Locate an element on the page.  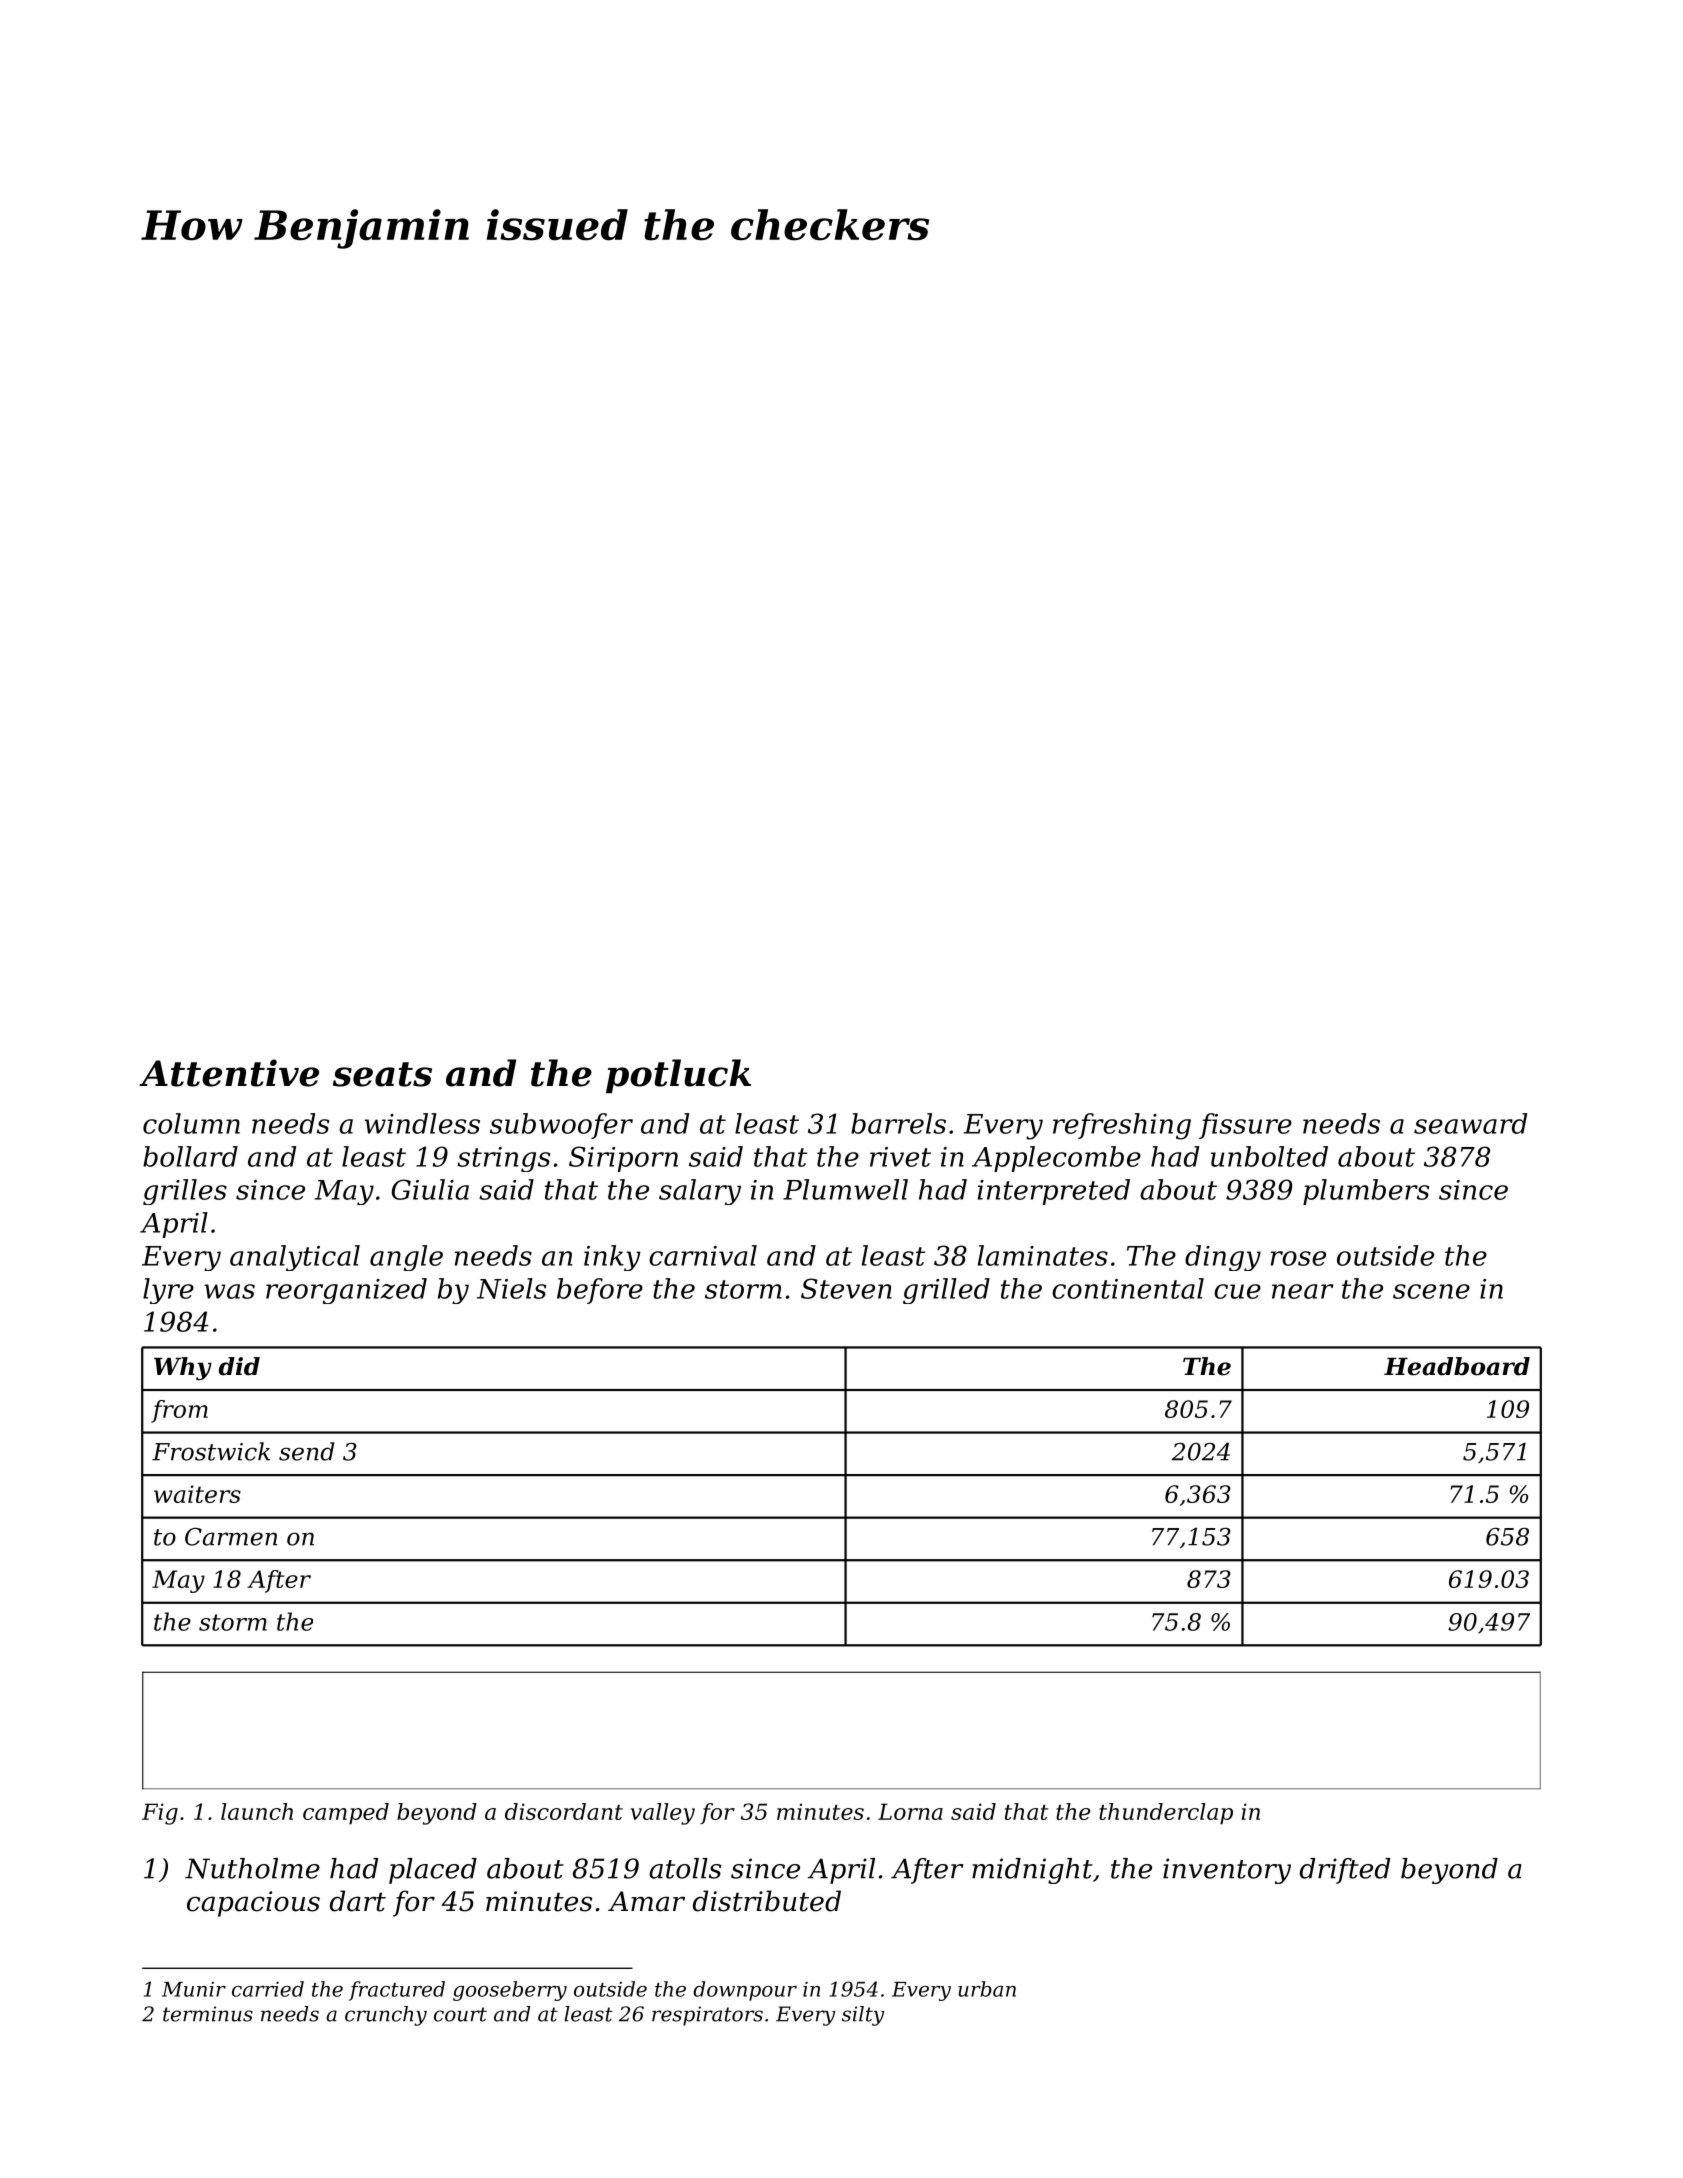
carnival is located at coordinates (703, 1255).
